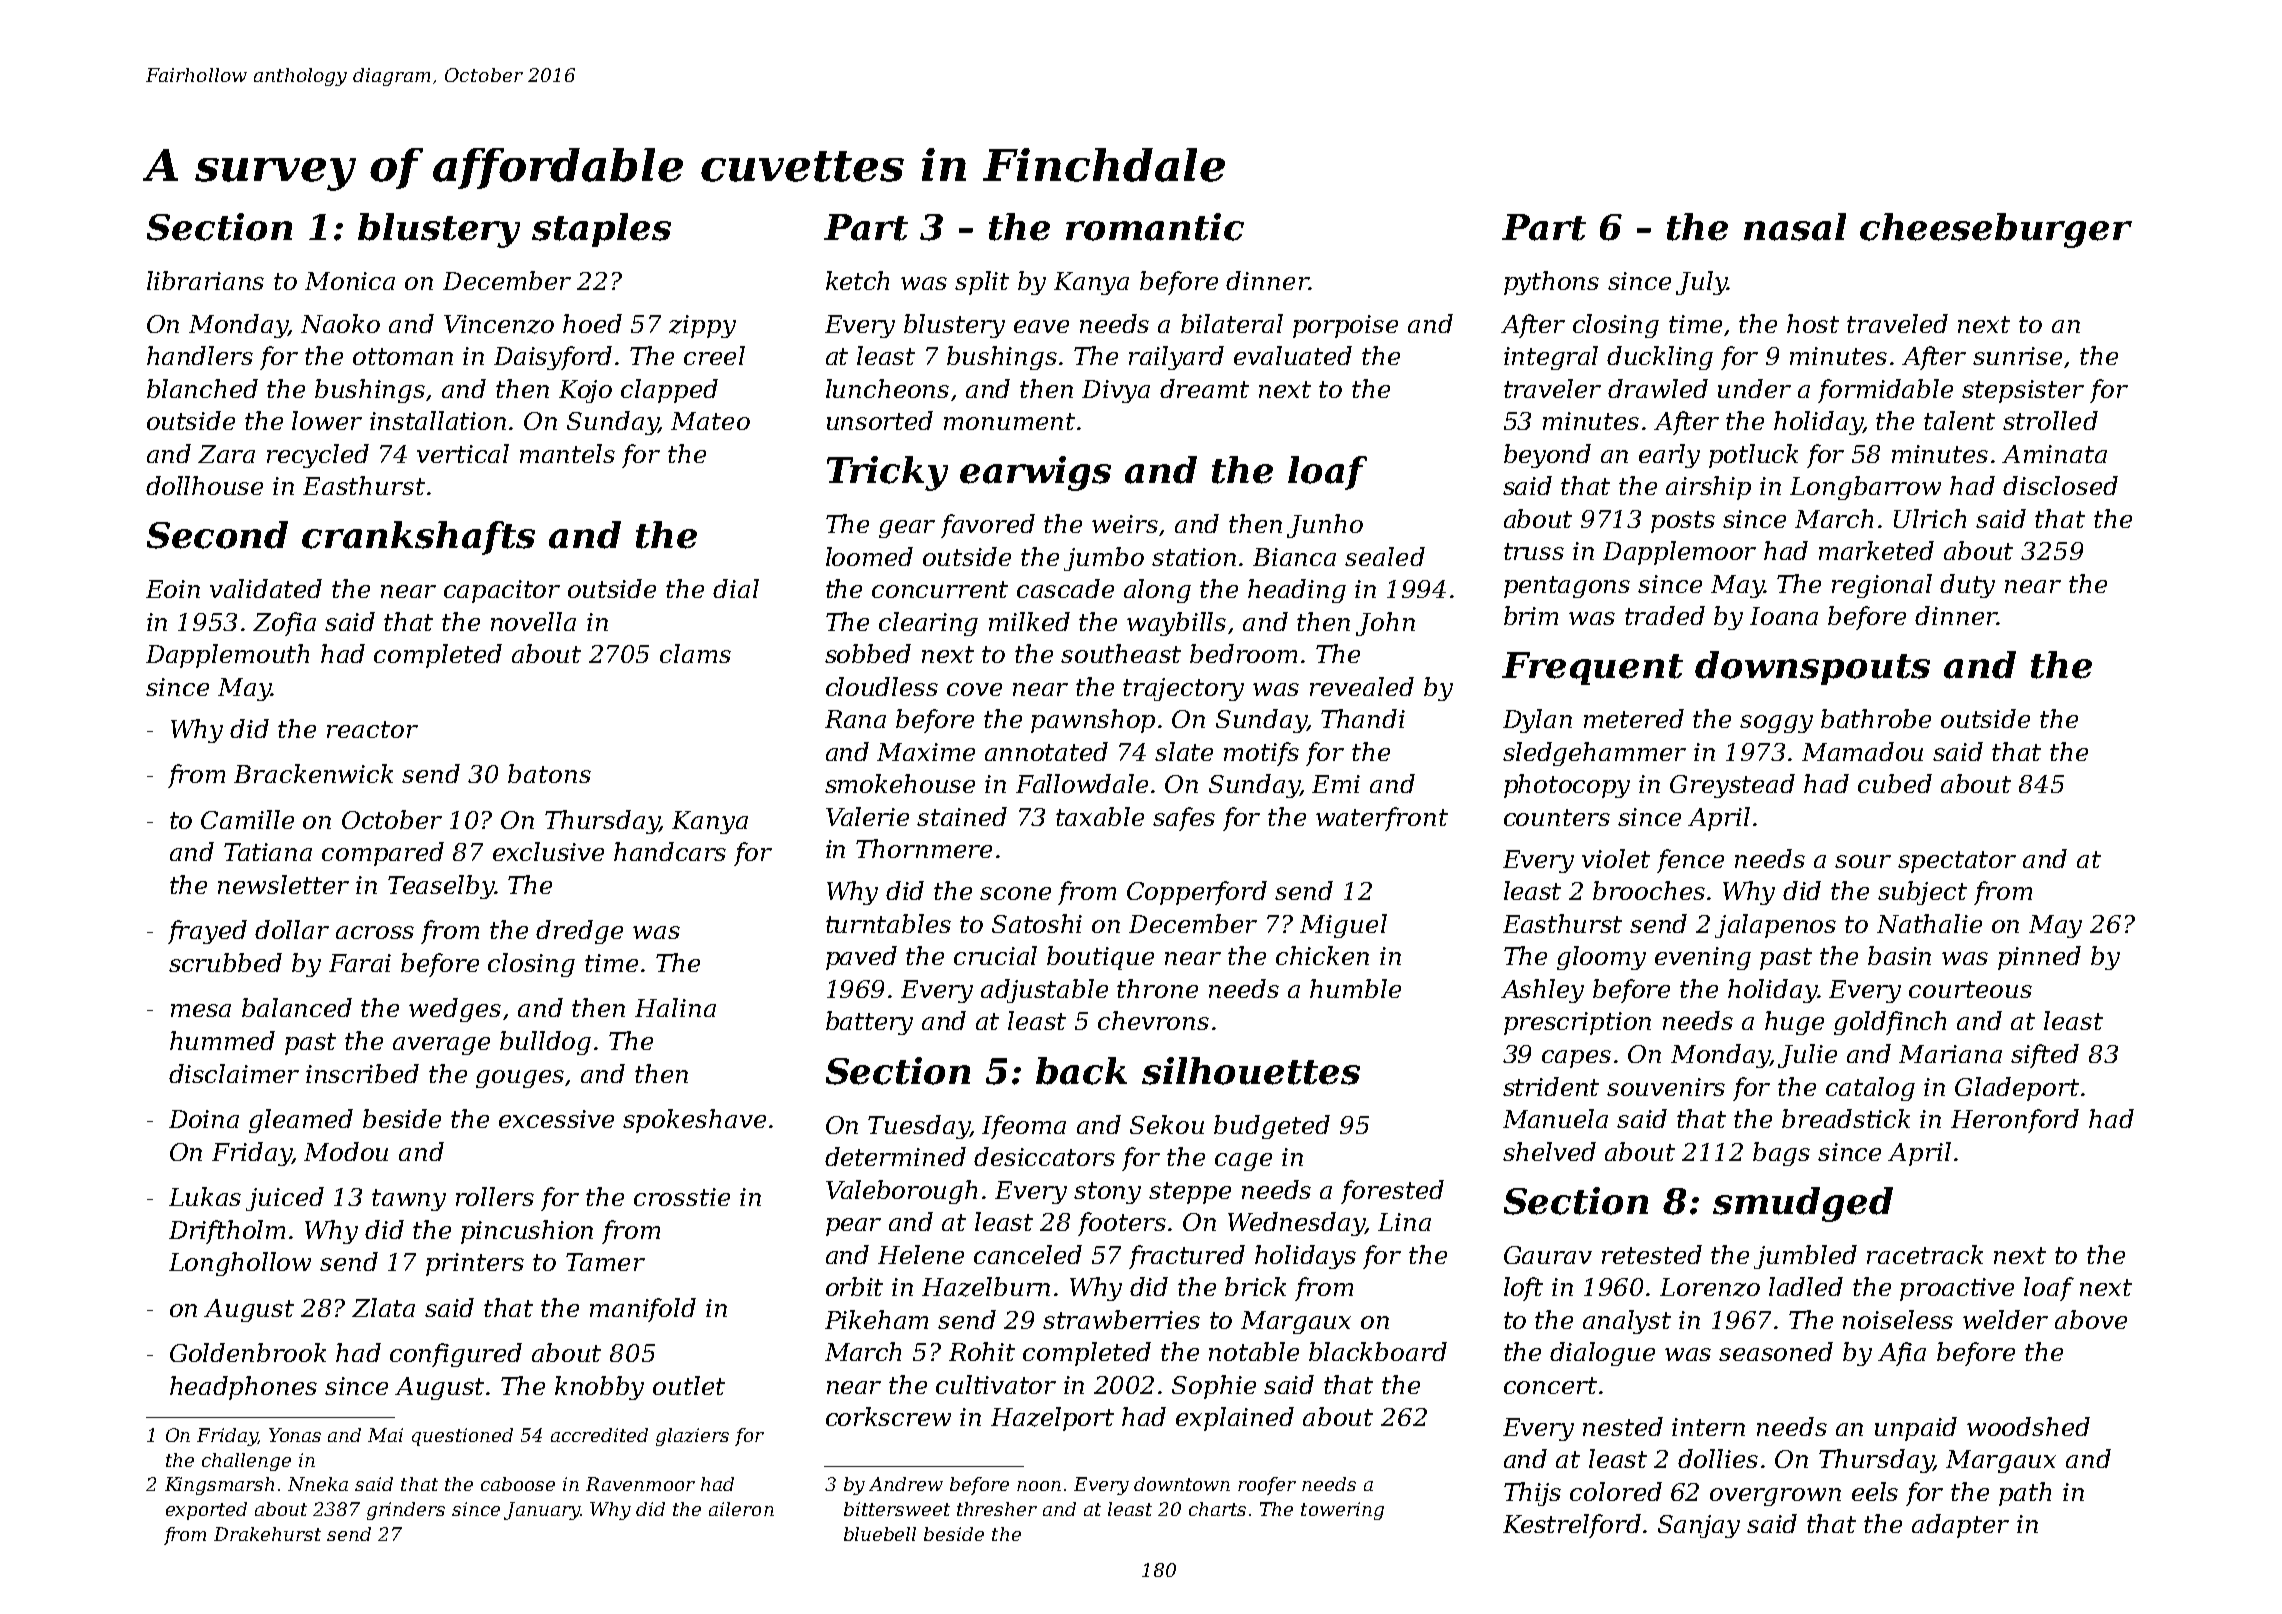 The height and width of the screenshot is (1614, 2282). I want to click on traveled, so click(1897, 323).
